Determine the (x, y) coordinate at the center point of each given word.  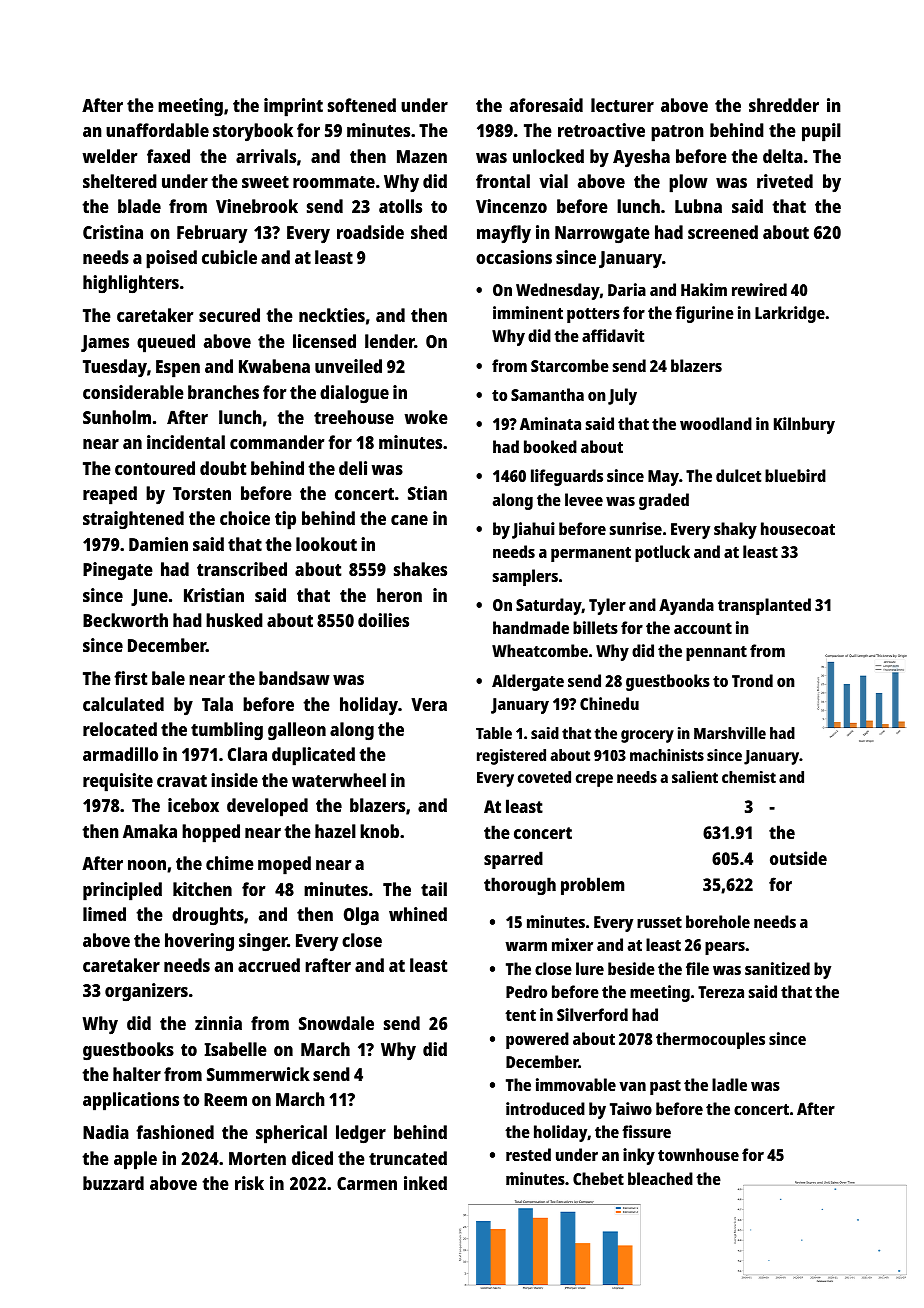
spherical (291, 1134)
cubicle (229, 257)
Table (494, 733)
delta (783, 156)
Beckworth (125, 620)
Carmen (367, 1183)
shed (429, 232)
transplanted (764, 606)
